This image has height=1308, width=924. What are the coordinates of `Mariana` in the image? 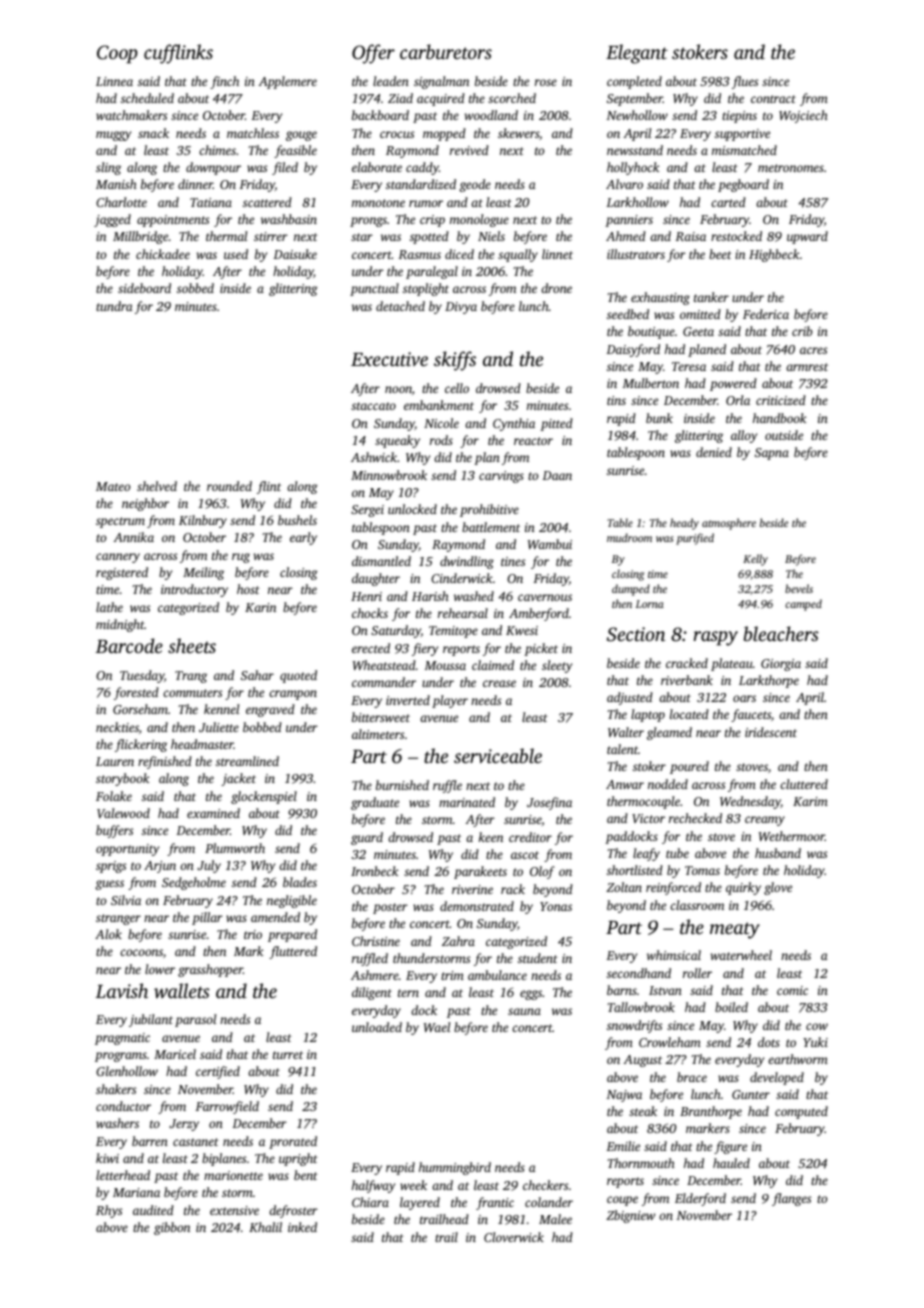 It's located at (136, 1192).
